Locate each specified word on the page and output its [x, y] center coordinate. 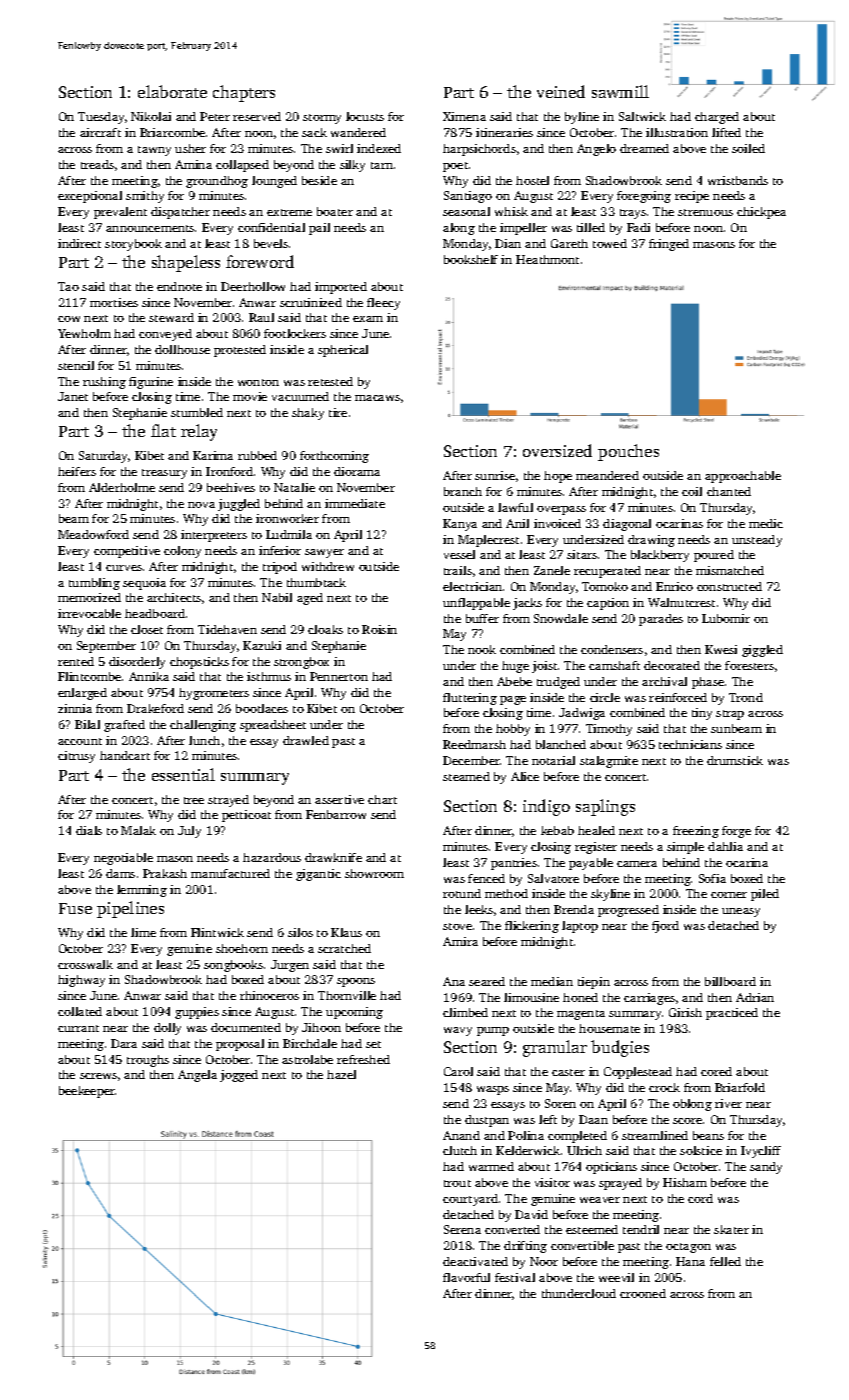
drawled [306, 740]
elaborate [172, 91]
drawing [651, 541]
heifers [77, 471]
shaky [308, 414]
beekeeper [87, 1092]
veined [561, 91]
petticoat [246, 816]
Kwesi [721, 649]
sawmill [620, 91]
